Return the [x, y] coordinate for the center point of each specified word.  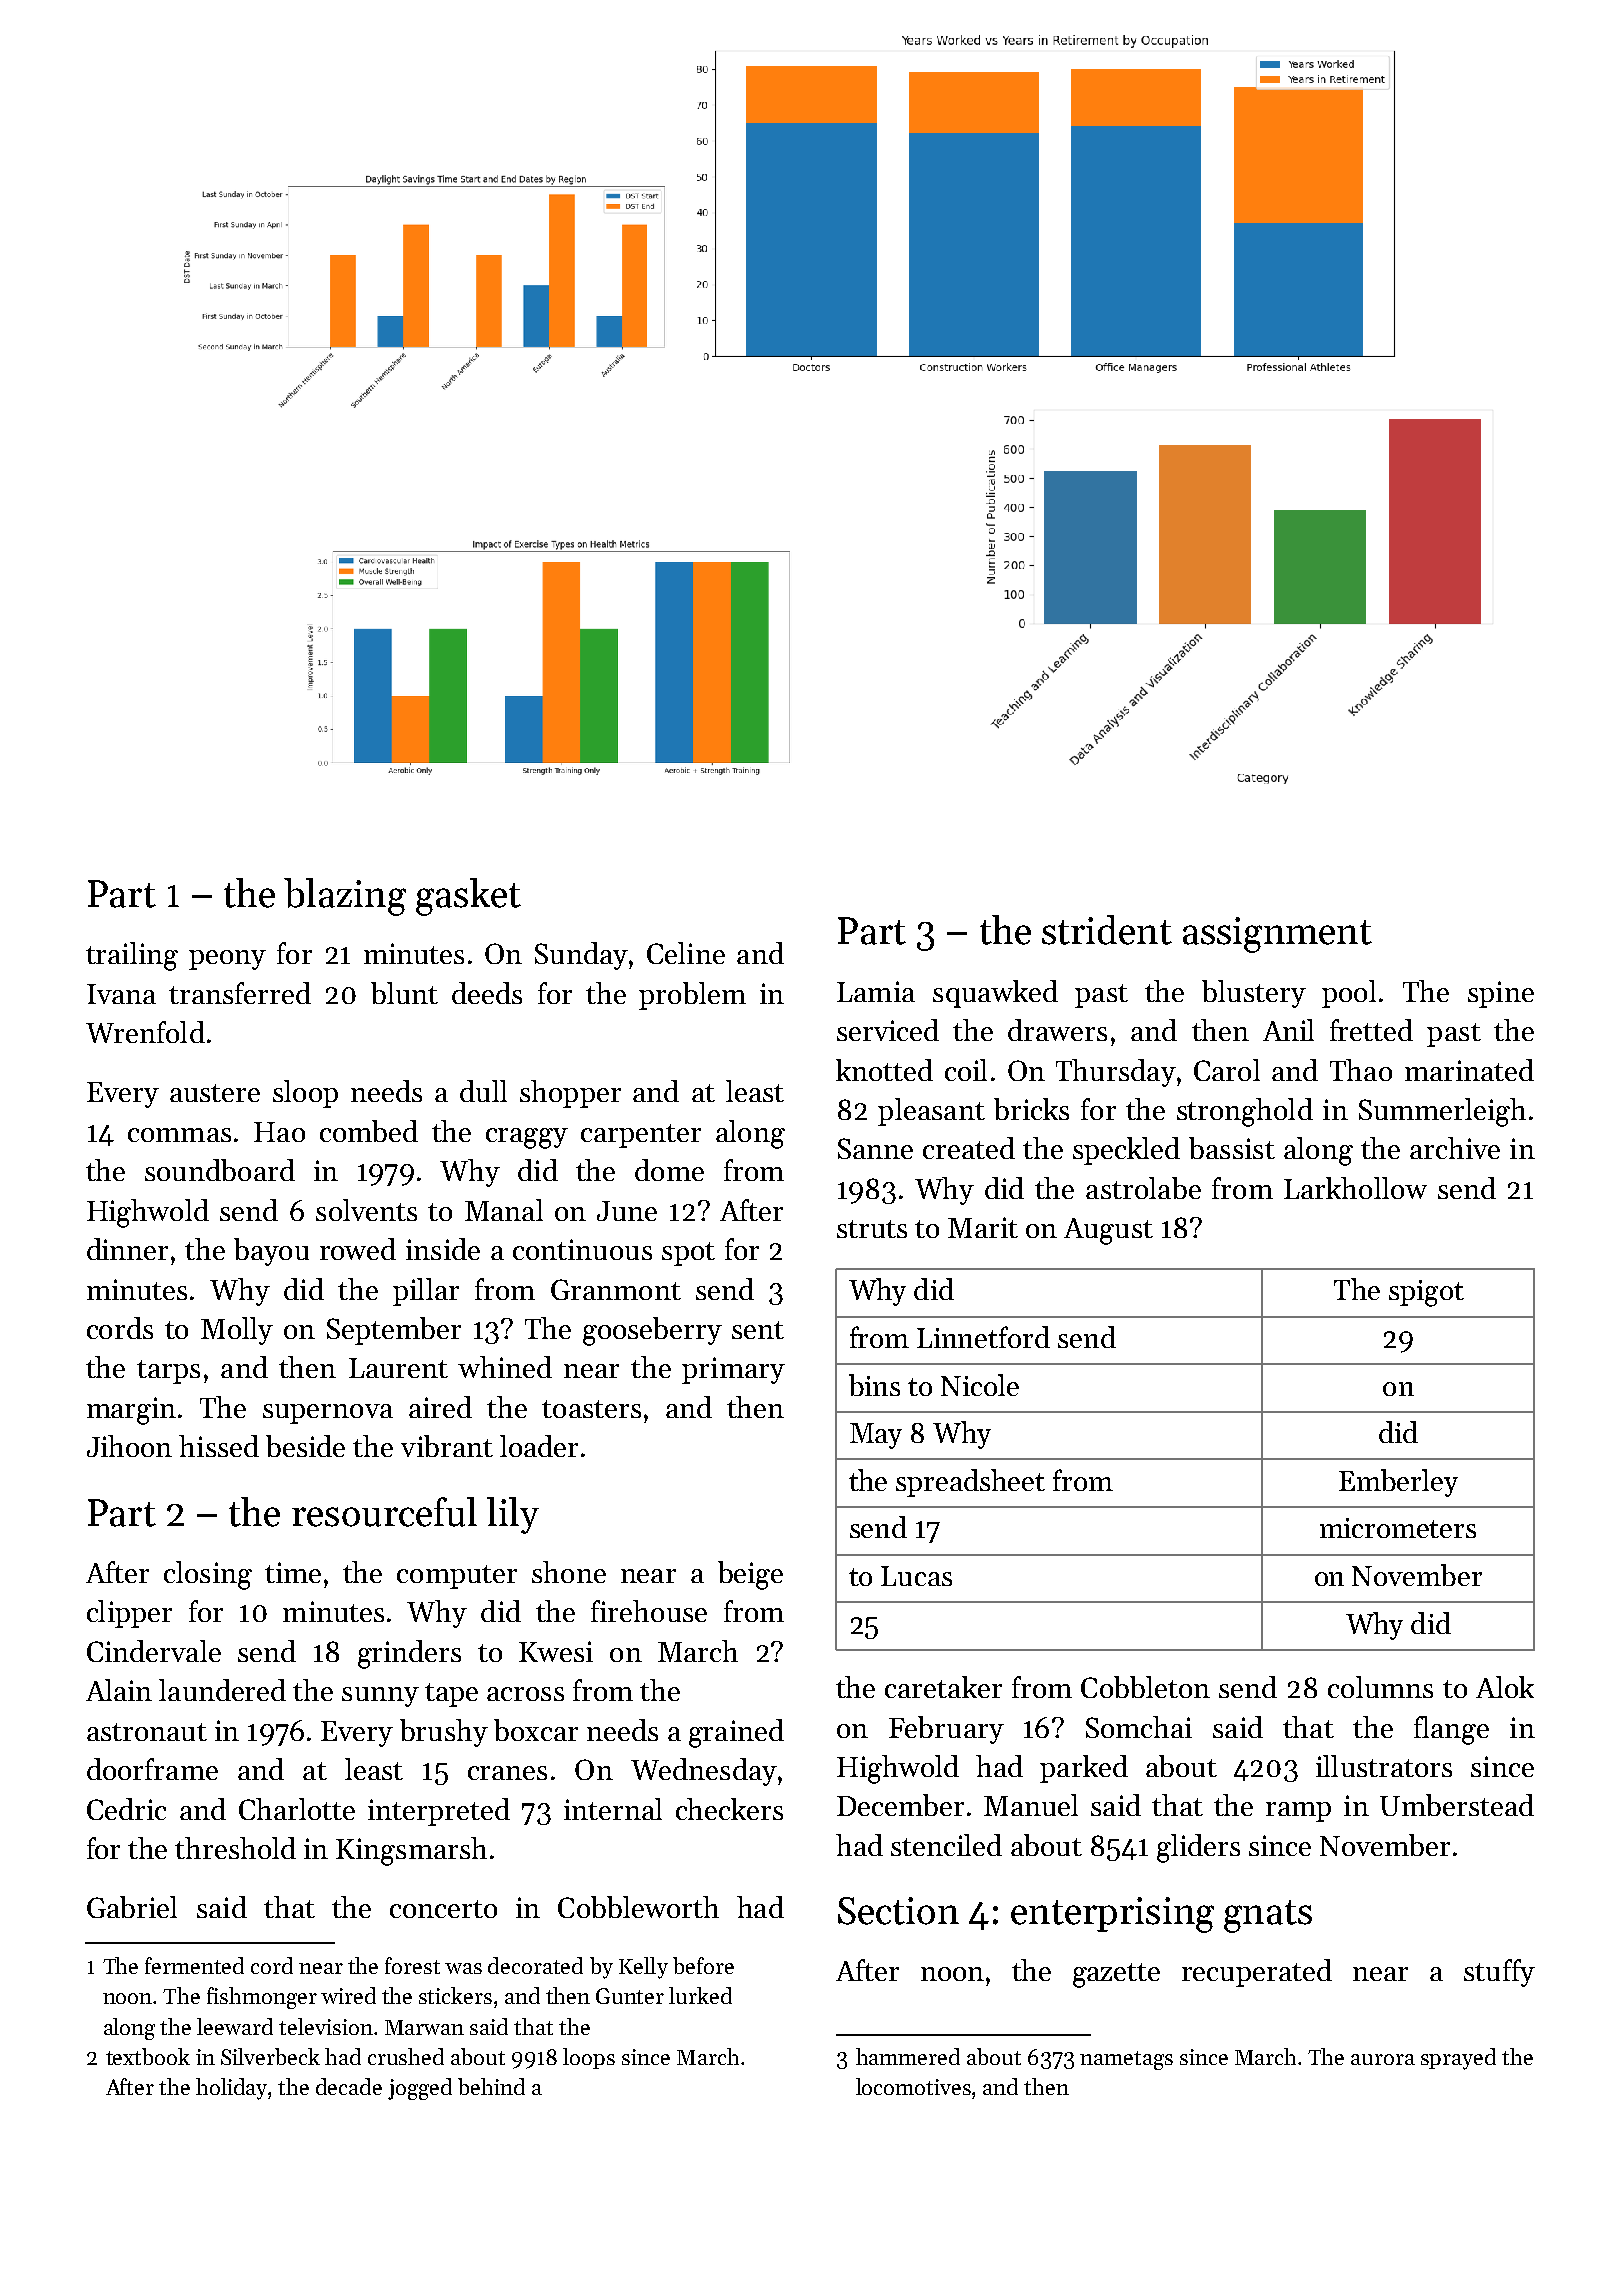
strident [1107, 930]
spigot [1426, 1293]
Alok [1505, 1687]
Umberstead [1457, 1805]
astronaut [147, 1732]
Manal [504, 1210]
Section [898, 1911]
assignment [1277, 935]
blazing [345, 897]
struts [872, 1229]
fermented [194, 1965]
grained [736, 1733]
